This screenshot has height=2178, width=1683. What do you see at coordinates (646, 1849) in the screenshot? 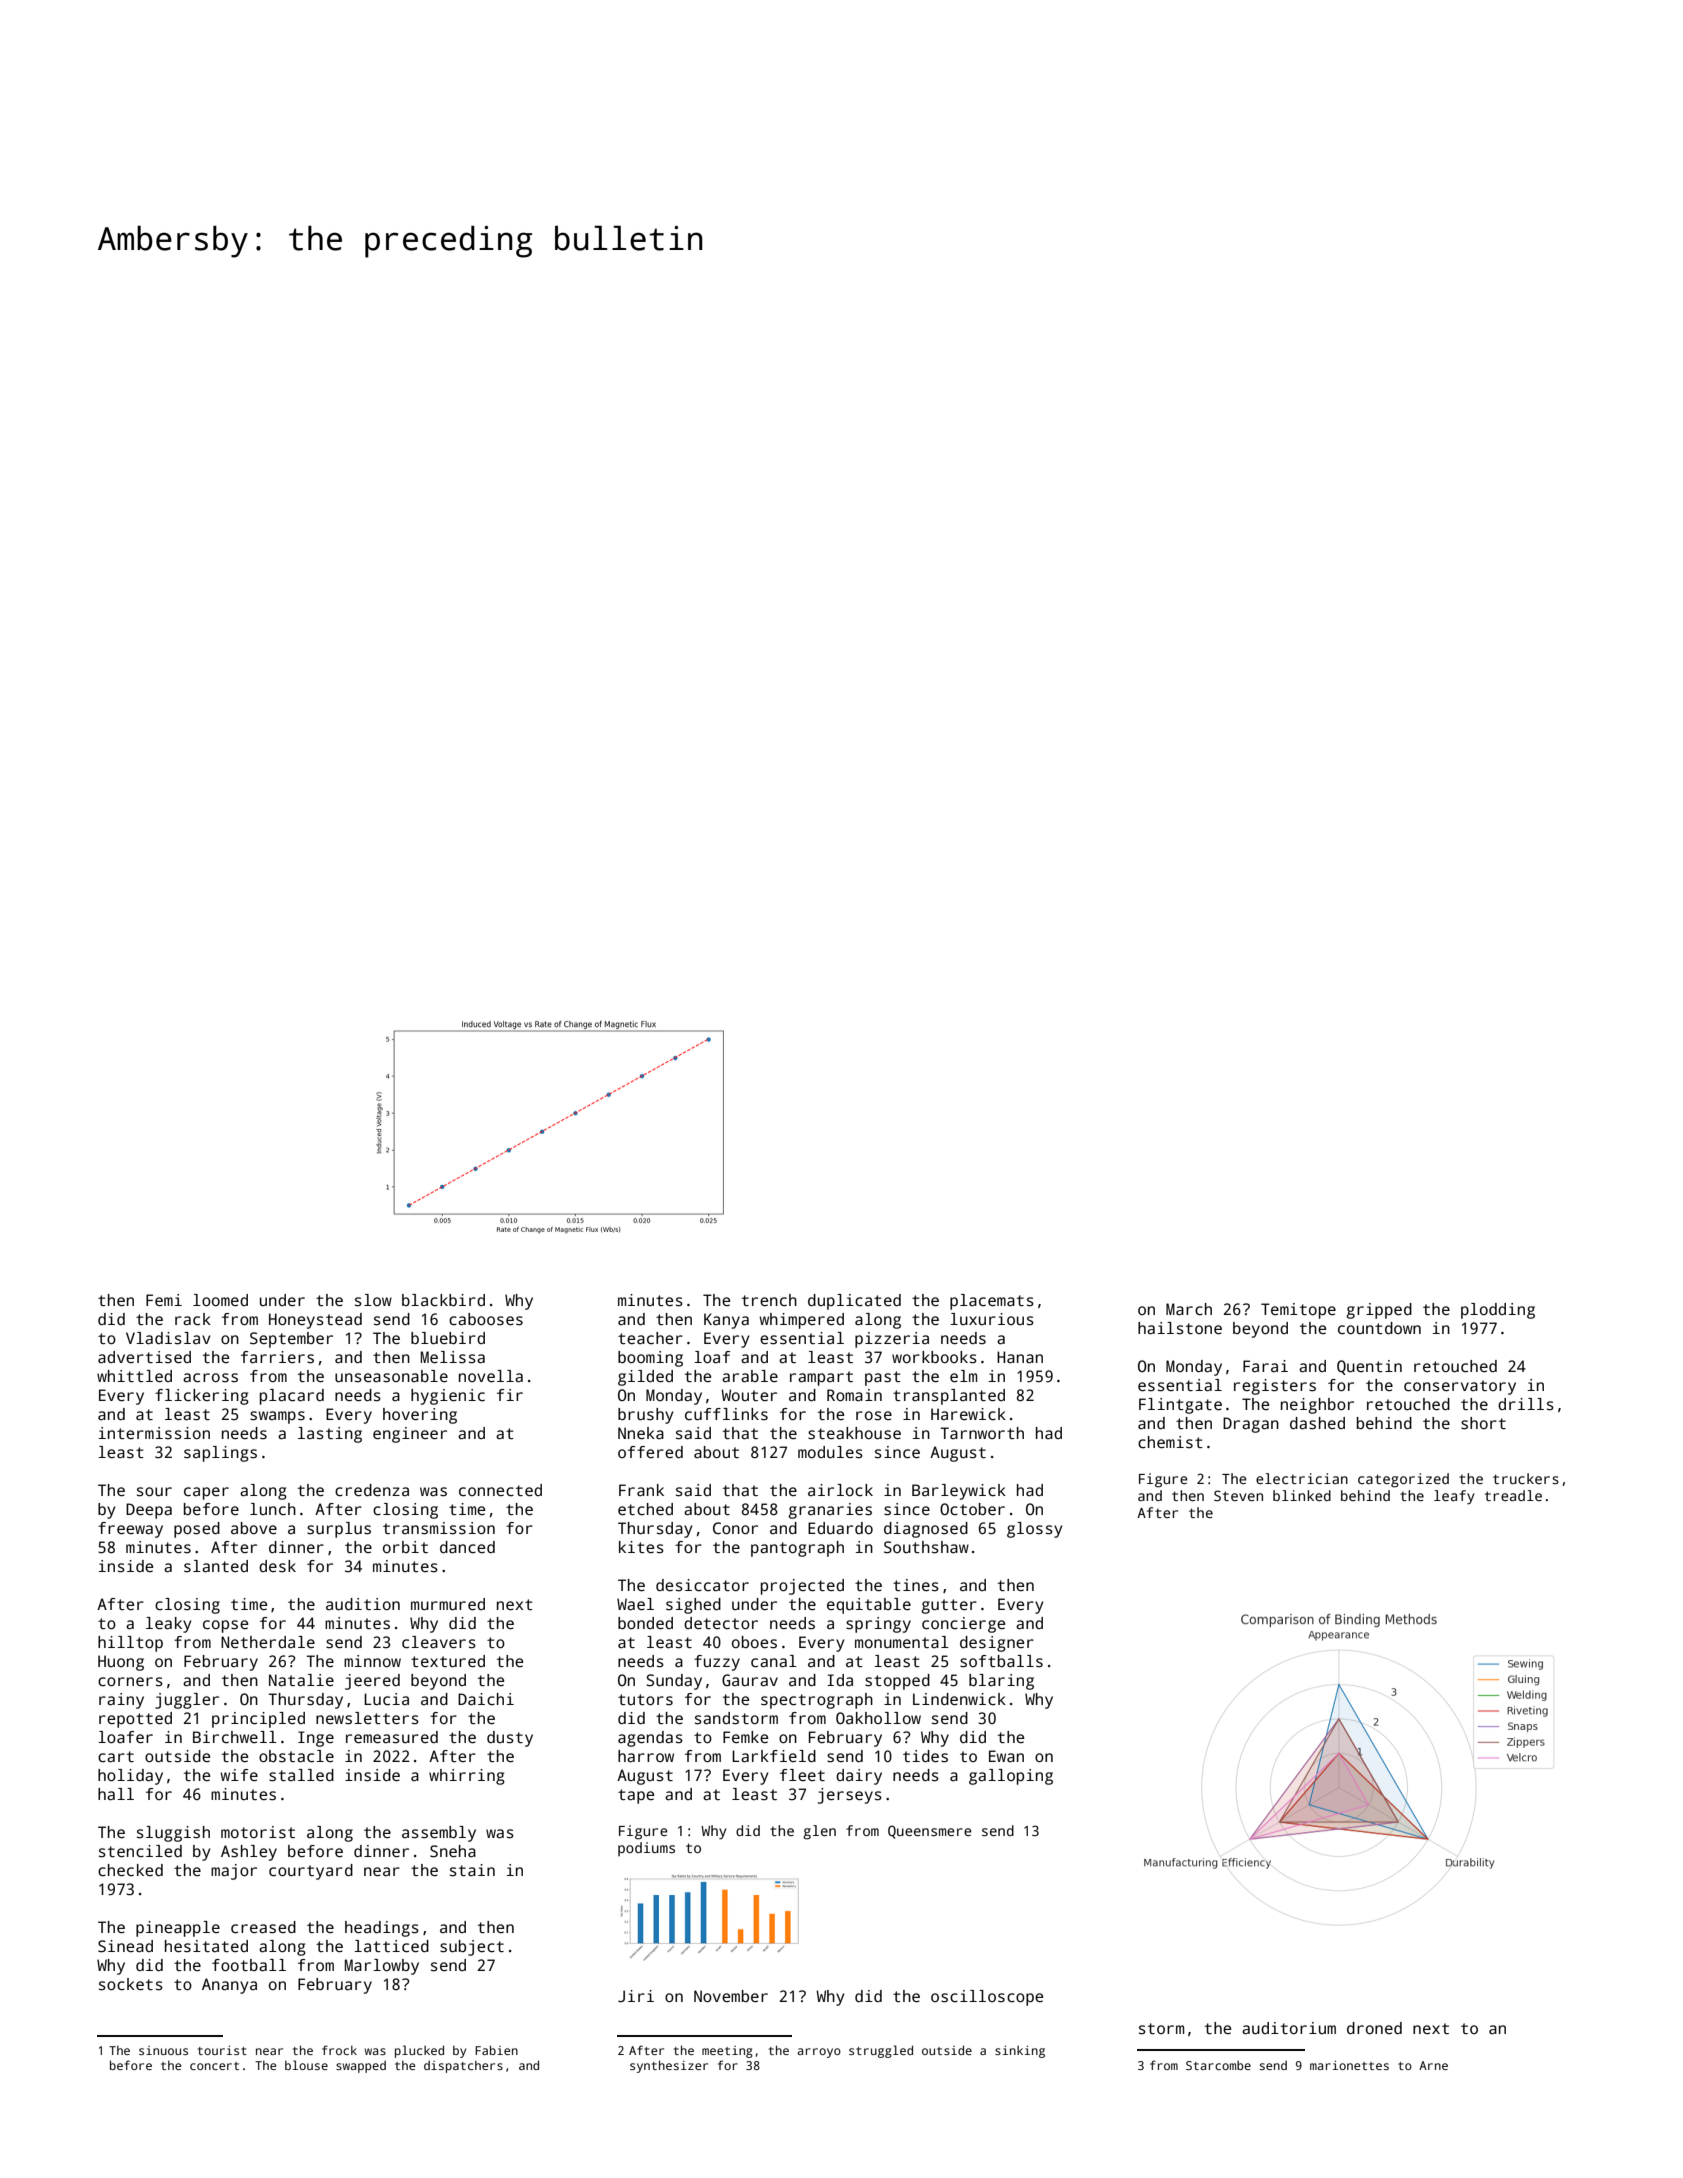
I see `podiums` at bounding box center [646, 1849].
